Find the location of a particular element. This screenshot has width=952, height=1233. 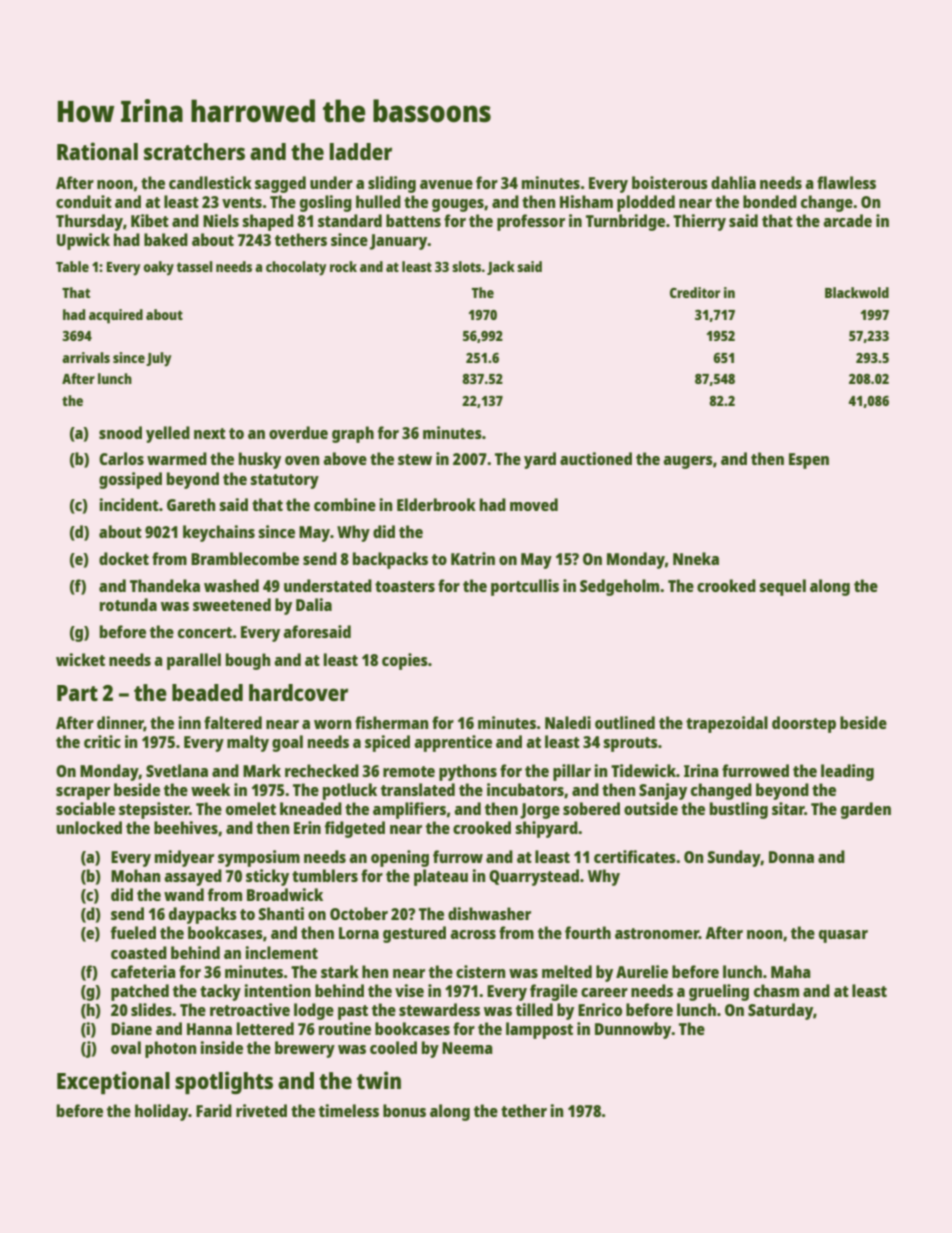

Donna is located at coordinates (791, 857).
